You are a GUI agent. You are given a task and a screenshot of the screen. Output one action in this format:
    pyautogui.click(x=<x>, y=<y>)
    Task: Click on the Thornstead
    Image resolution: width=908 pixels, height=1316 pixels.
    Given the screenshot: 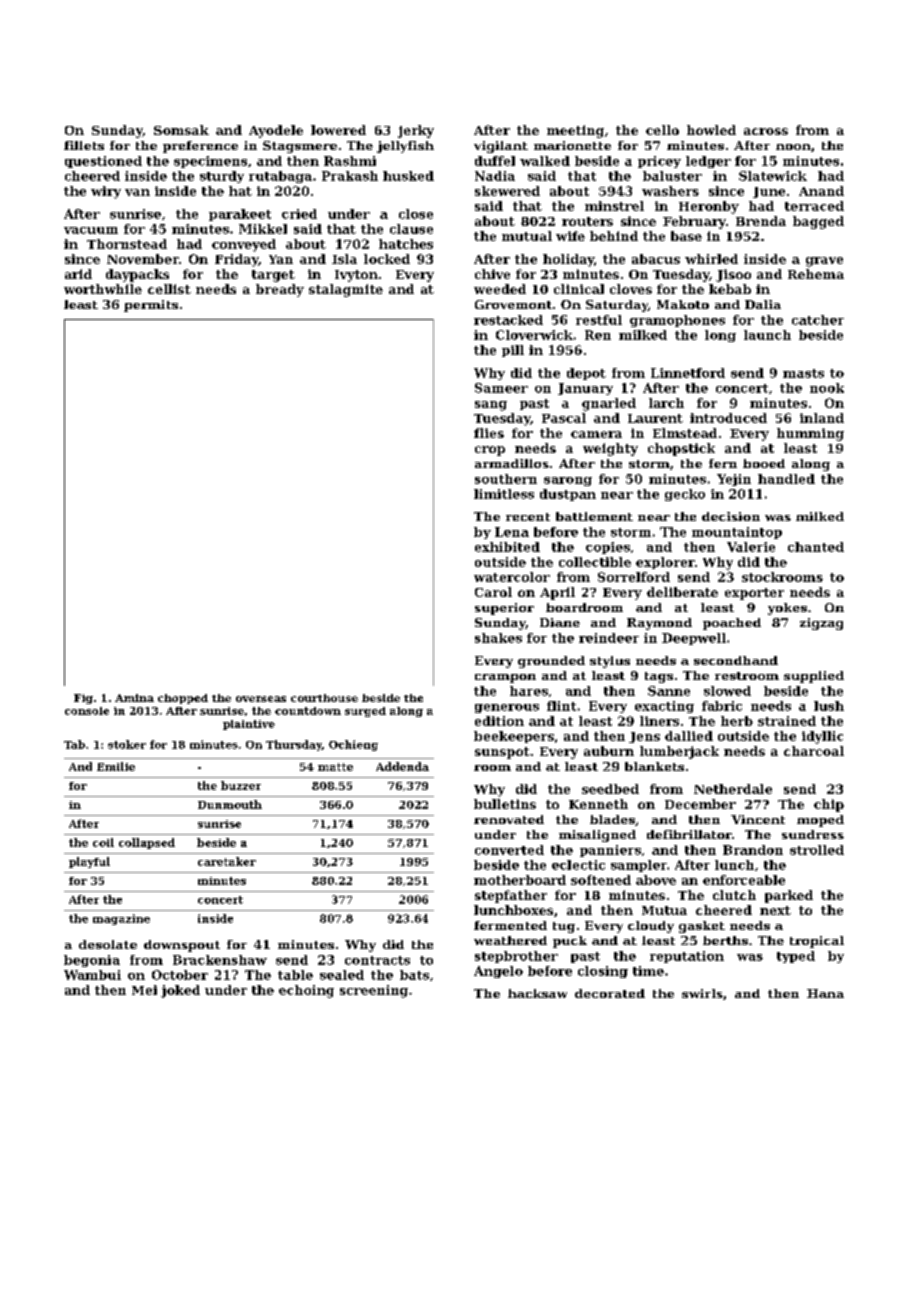 What is the action you would take?
    pyautogui.click(x=127, y=244)
